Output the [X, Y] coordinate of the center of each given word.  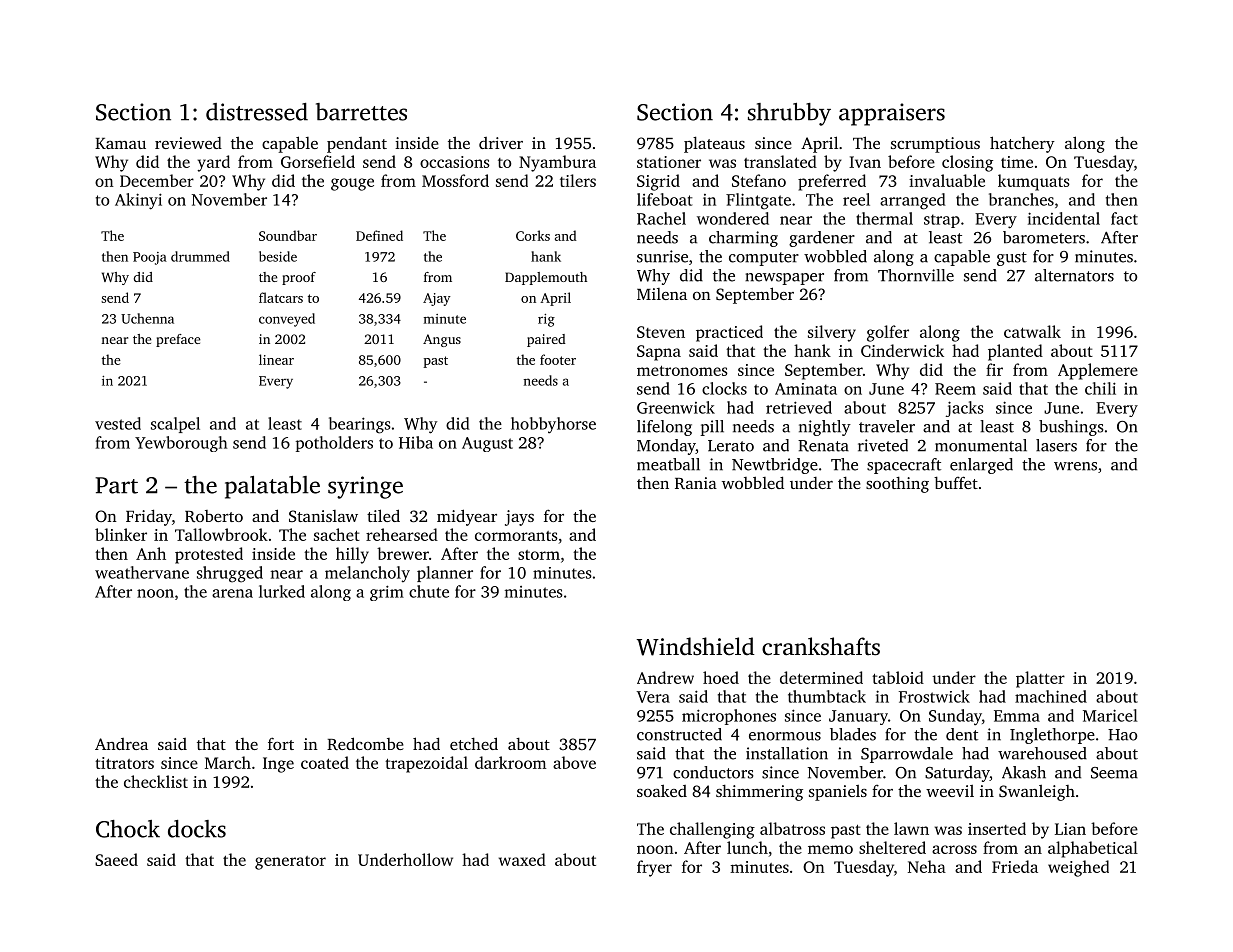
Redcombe [365, 743]
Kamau [120, 143]
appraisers [892, 114]
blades [853, 734]
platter [1040, 679]
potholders [334, 444]
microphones [729, 717]
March [228, 762]
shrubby [789, 114]
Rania [696, 483]
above [574, 762]
